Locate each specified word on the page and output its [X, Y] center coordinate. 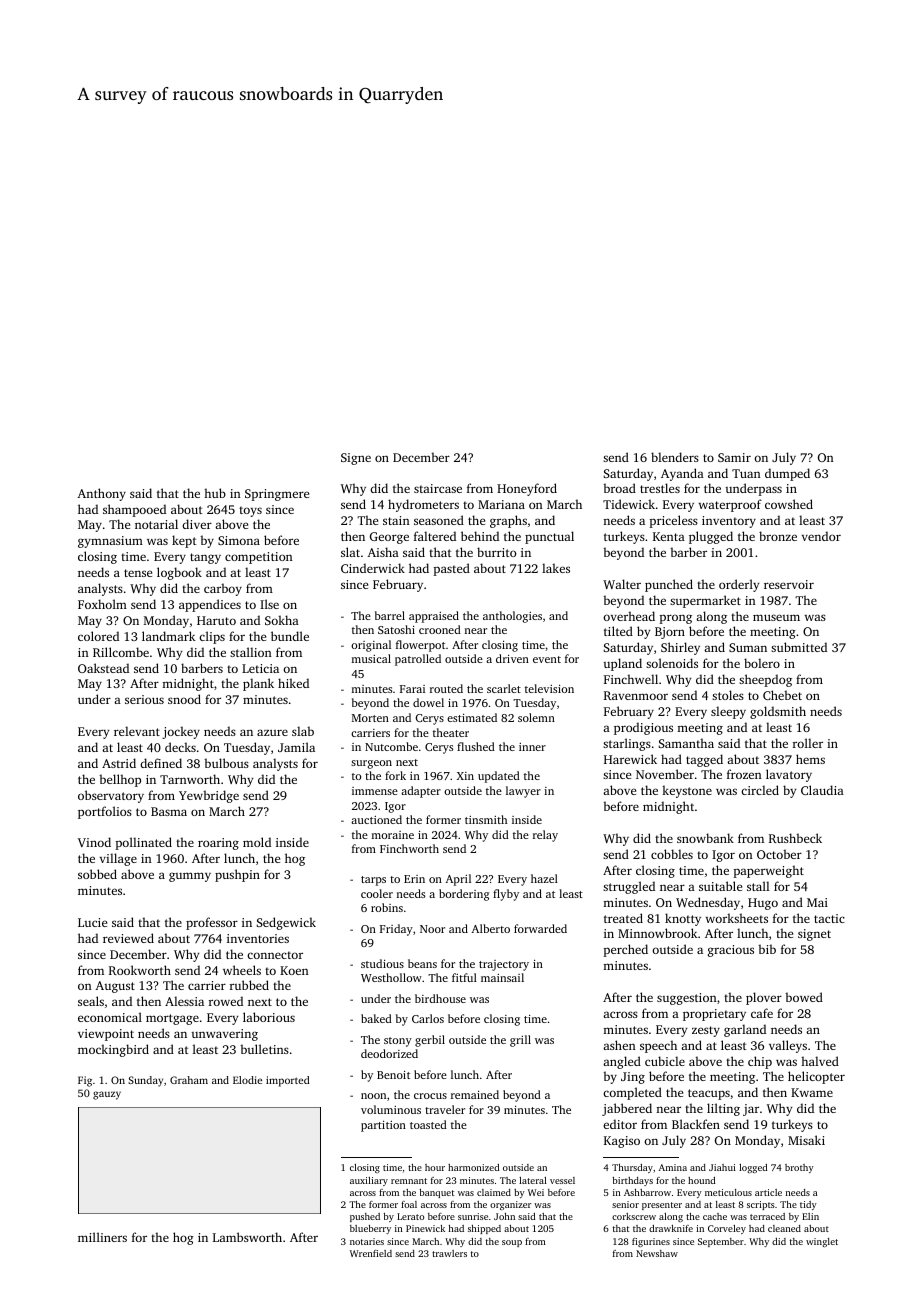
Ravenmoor [636, 695]
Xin [465, 776]
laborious [269, 1017]
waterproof [730, 505]
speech [658, 1046]
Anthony [101, 494]
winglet [822, 1242]
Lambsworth [247, 1237]
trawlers [449, 1253]
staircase [438, 488]
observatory [111, 796]
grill [520, 1041]
